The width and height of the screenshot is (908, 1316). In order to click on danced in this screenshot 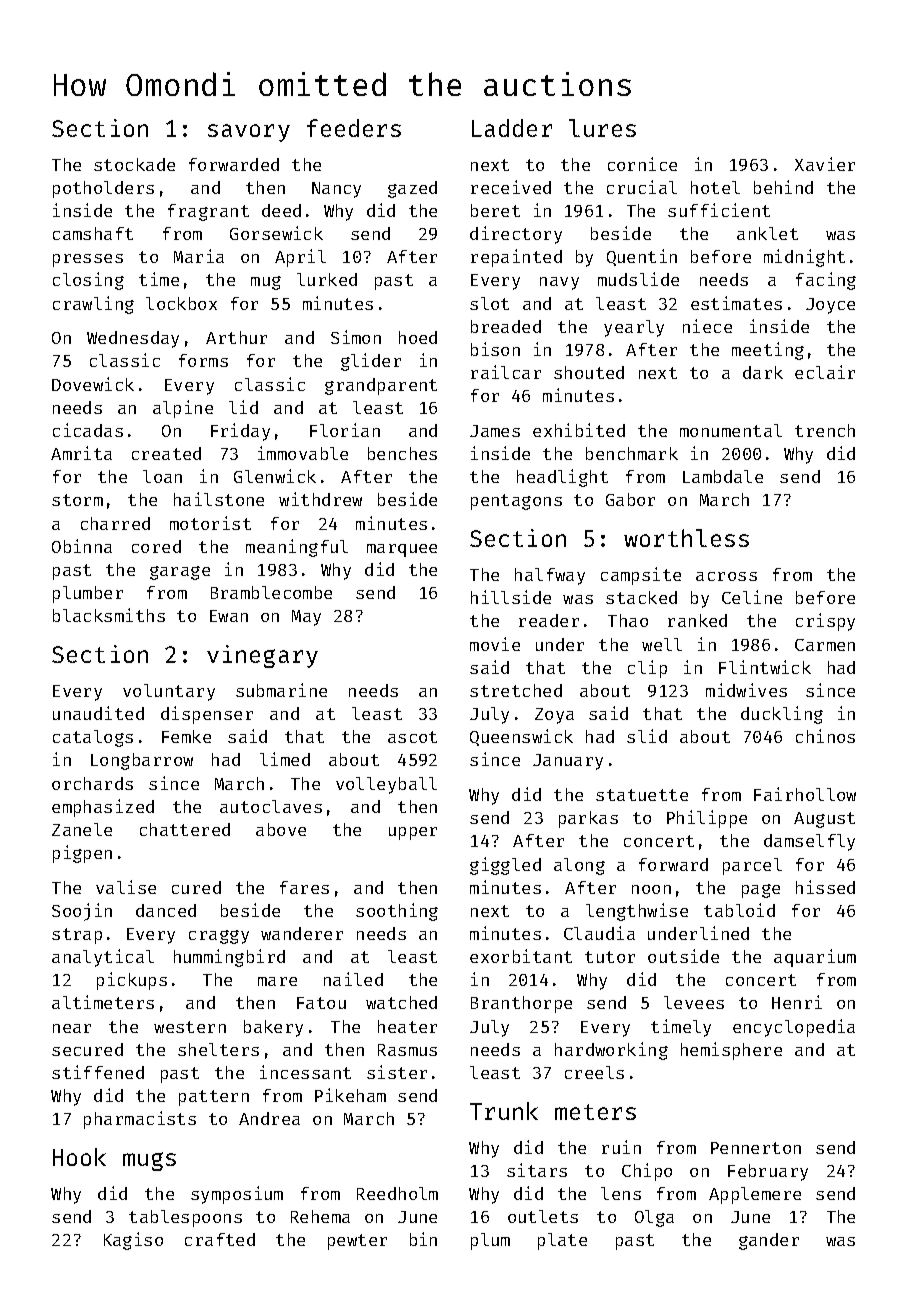, I will do `click(166, 910)`.
